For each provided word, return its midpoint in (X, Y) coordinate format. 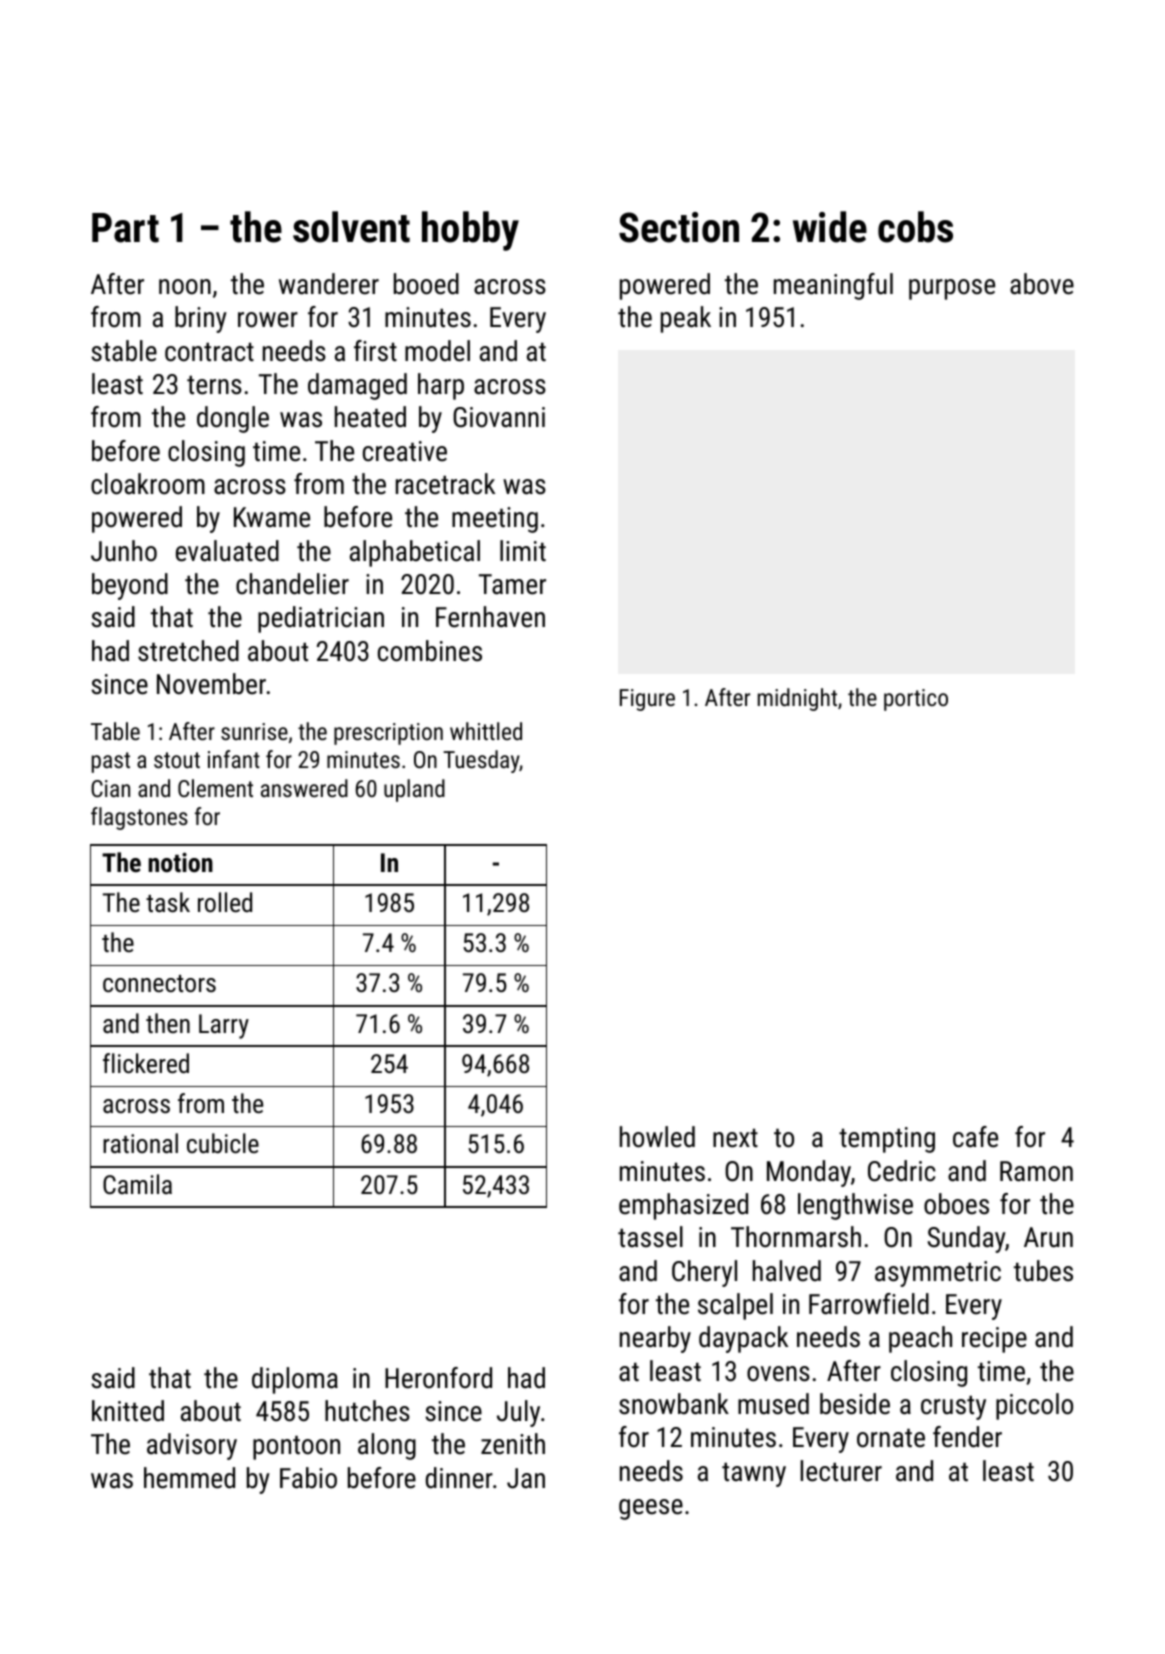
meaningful (833, 286)
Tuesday (481, 761)
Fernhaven (490, 617)
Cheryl (704, 1273)
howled (657, 1137)
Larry (224, 1026)
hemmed (189, 1478)
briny (201, 319)
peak (686, 319)
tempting (887, 1140)
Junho (124, 551)
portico (916, 700)
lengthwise (855, 1206)
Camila (137, 1184)
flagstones (139, 818)
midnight (797, 699)
